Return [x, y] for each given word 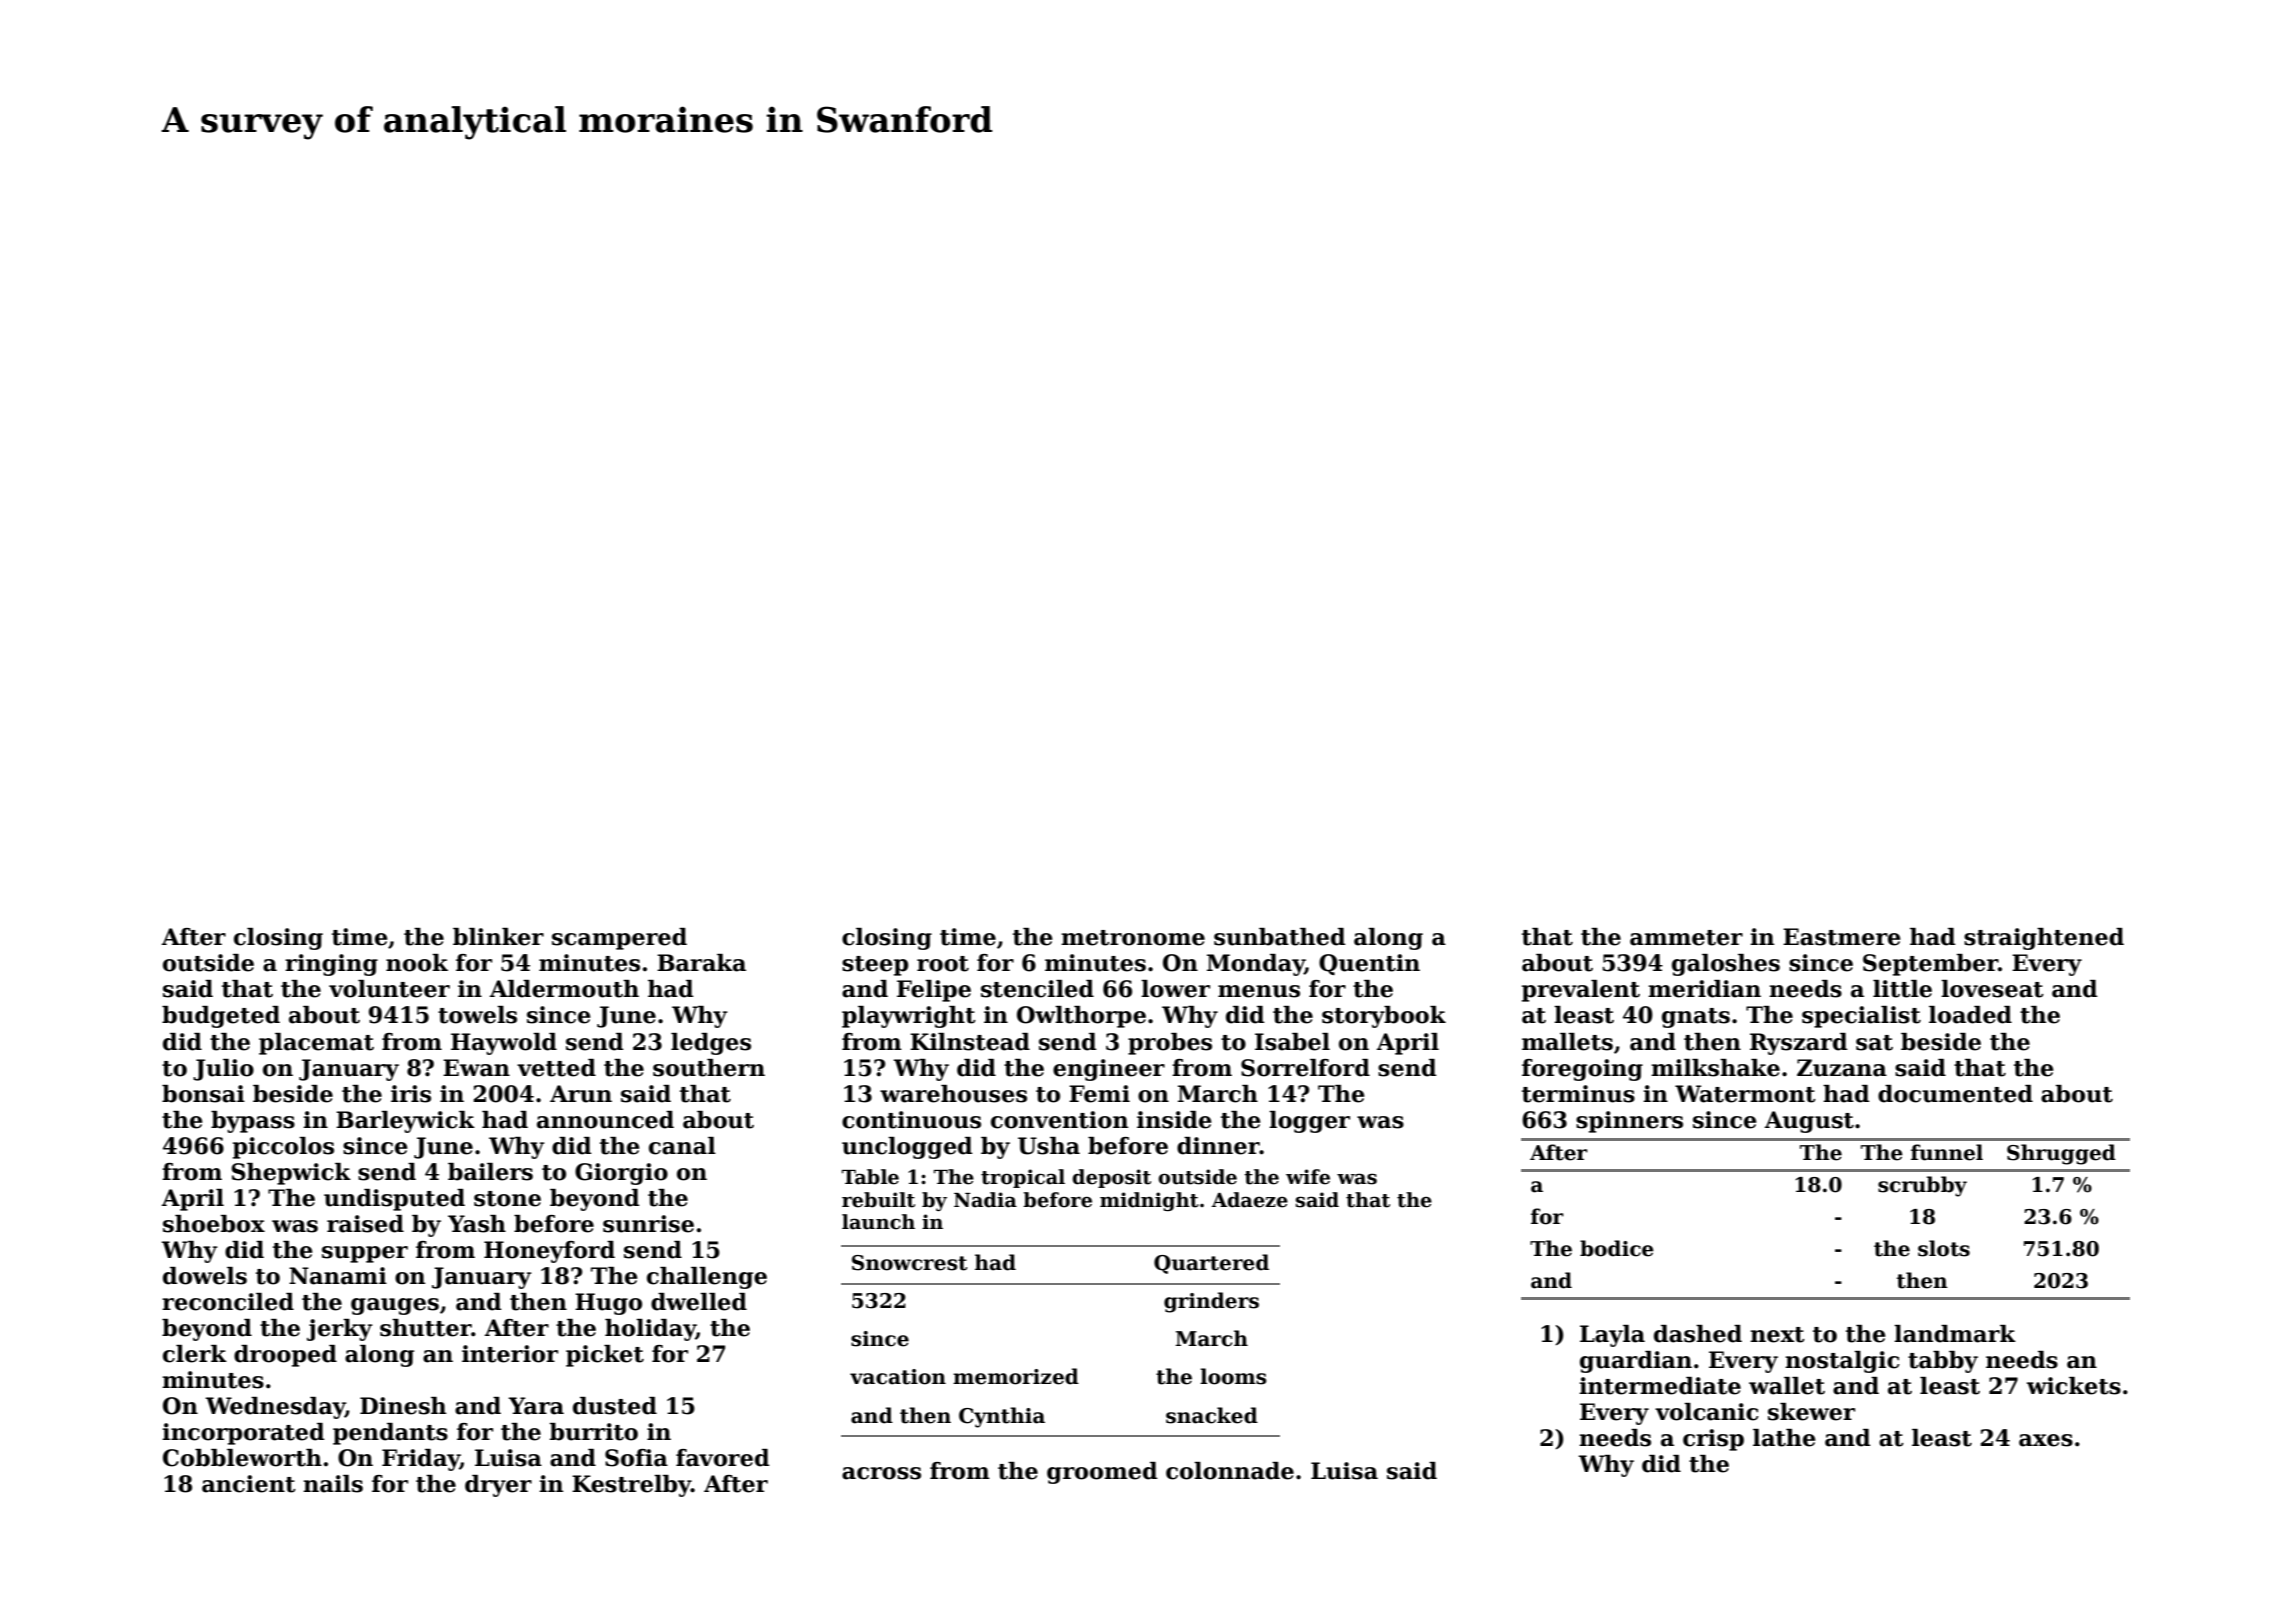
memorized [1016, 1376]
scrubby [1922, 1186]
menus [1259, 991]
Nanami [338, 1276]
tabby [1943, 1362]
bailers [490, 1172]
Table [870, 1177]
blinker [498, 937]
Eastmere [1842, 937]
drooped [285, 1356]
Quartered [1211, 1264]
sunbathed [1280, 937]
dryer [498, 1486]
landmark [1955, 1334]
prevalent [1581, 991]
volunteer [389, 989]
